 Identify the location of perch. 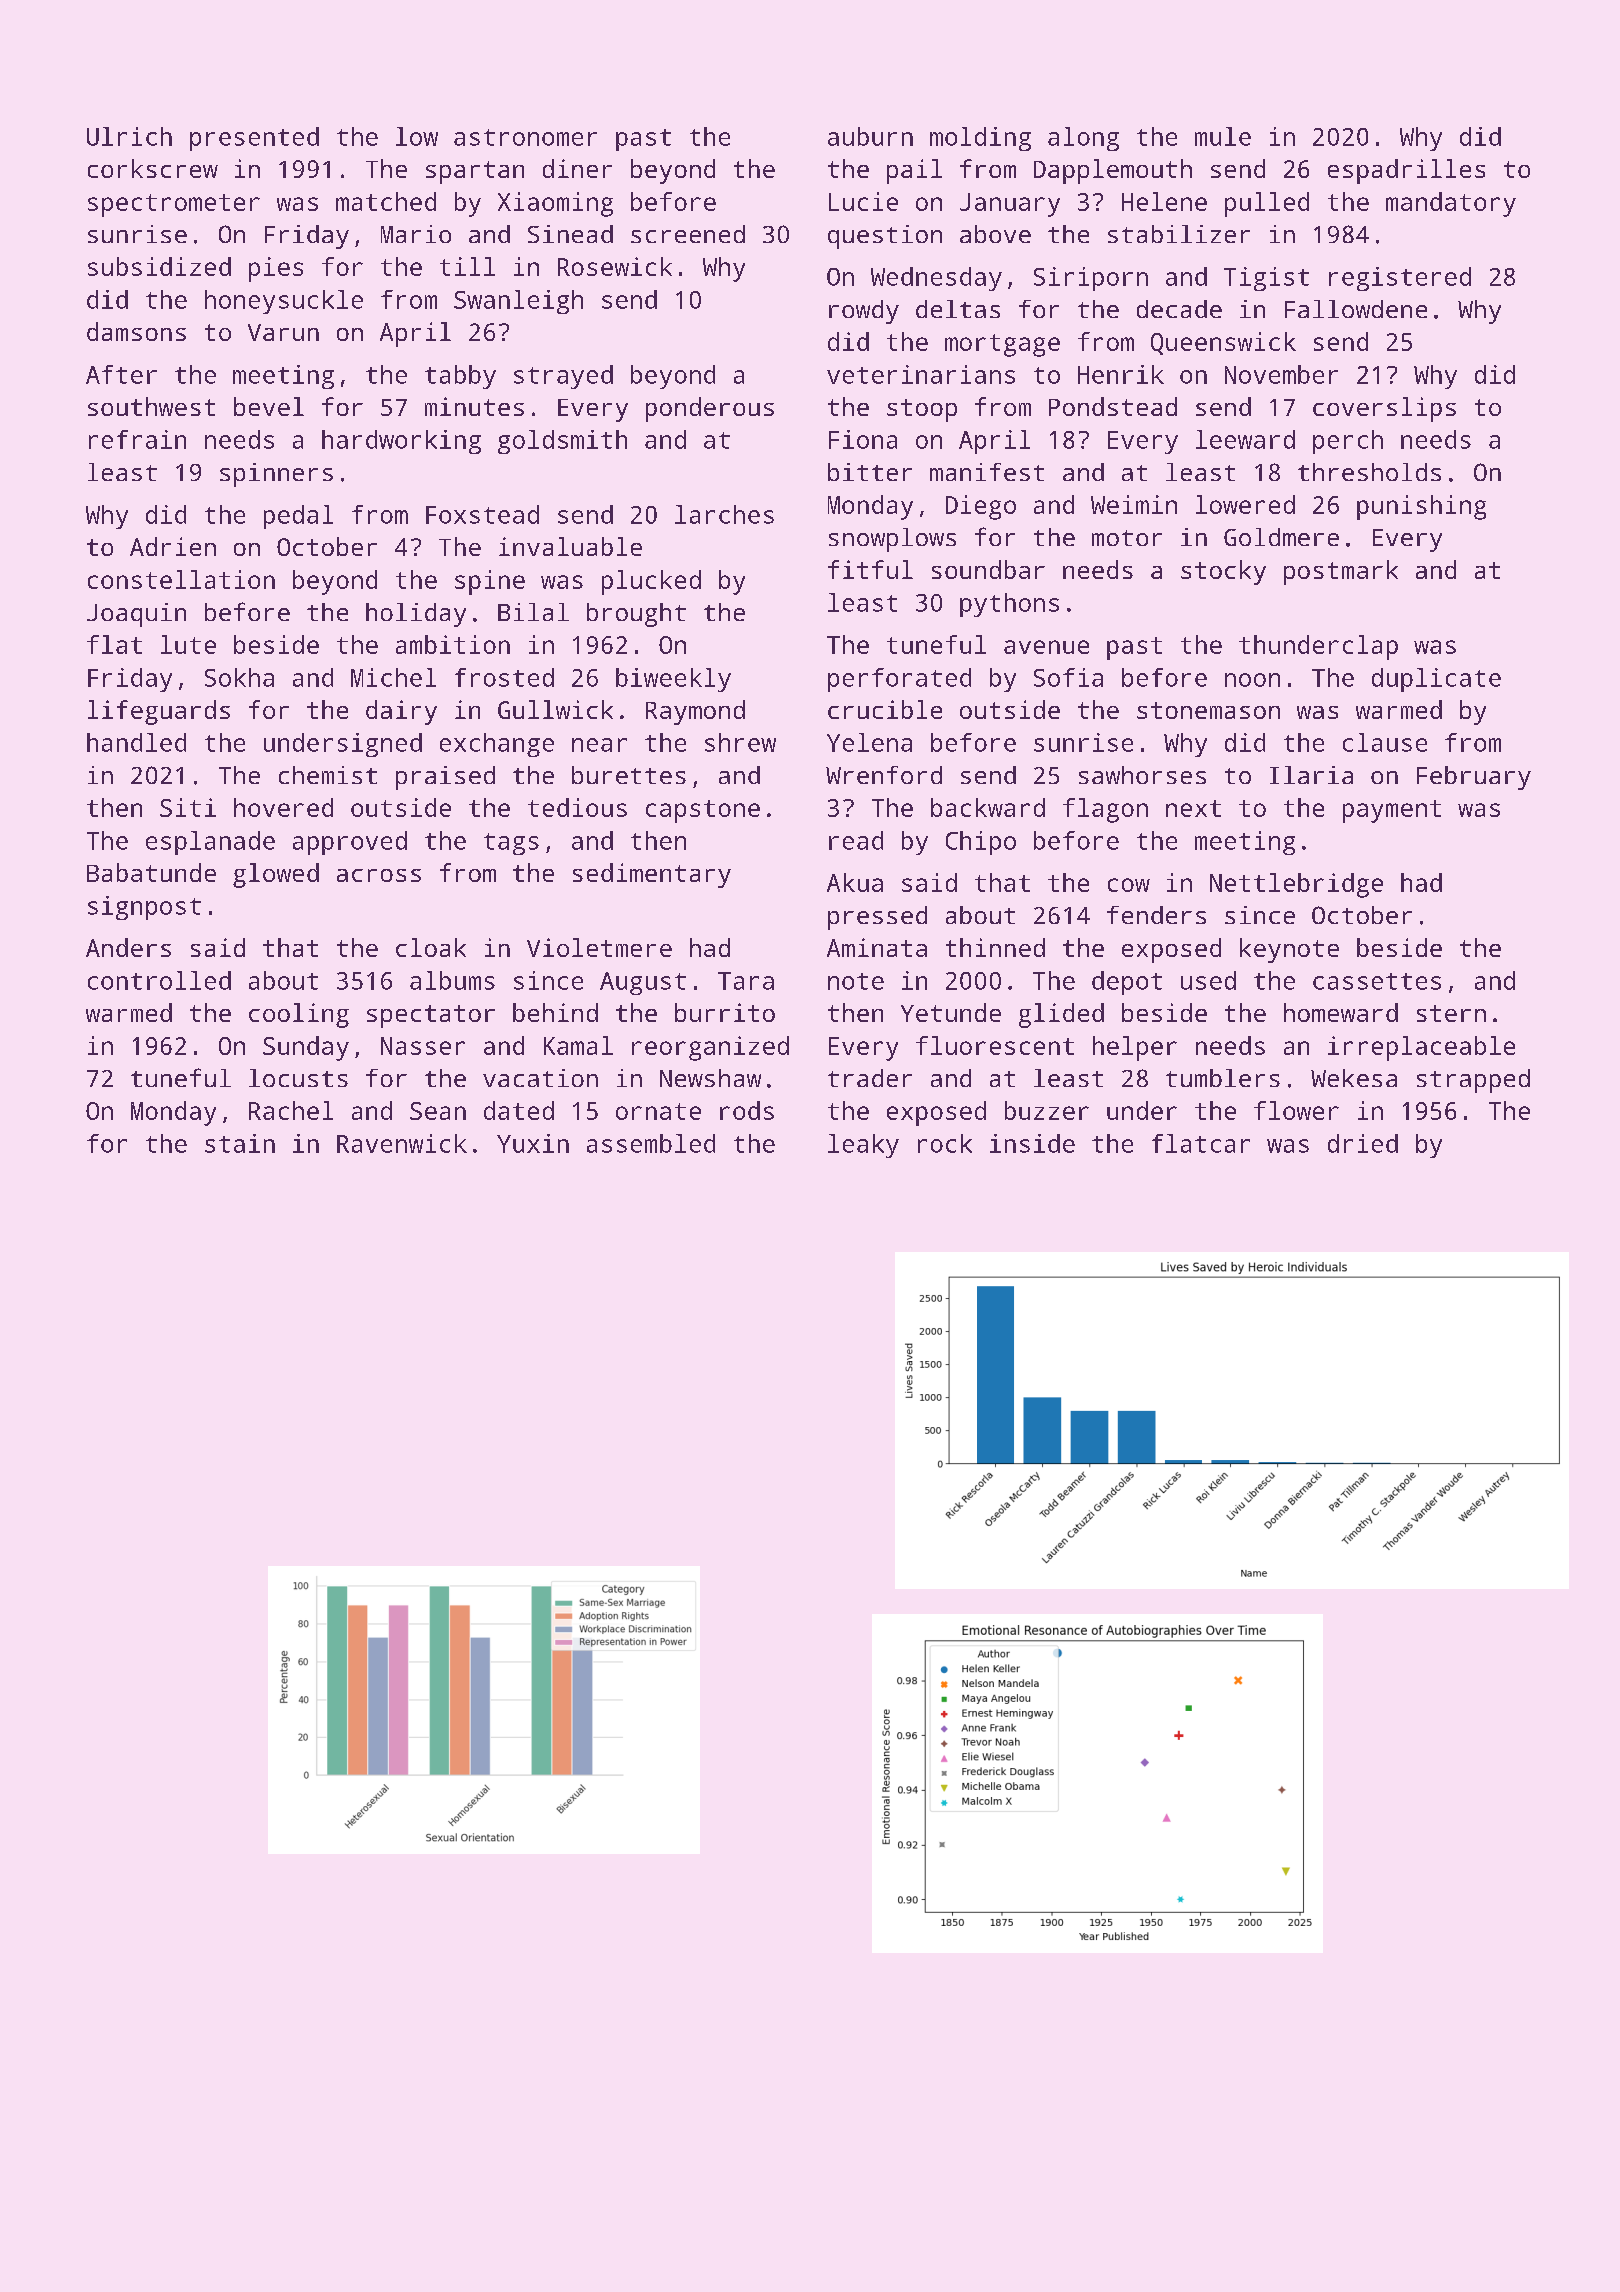
(1348, 442).
